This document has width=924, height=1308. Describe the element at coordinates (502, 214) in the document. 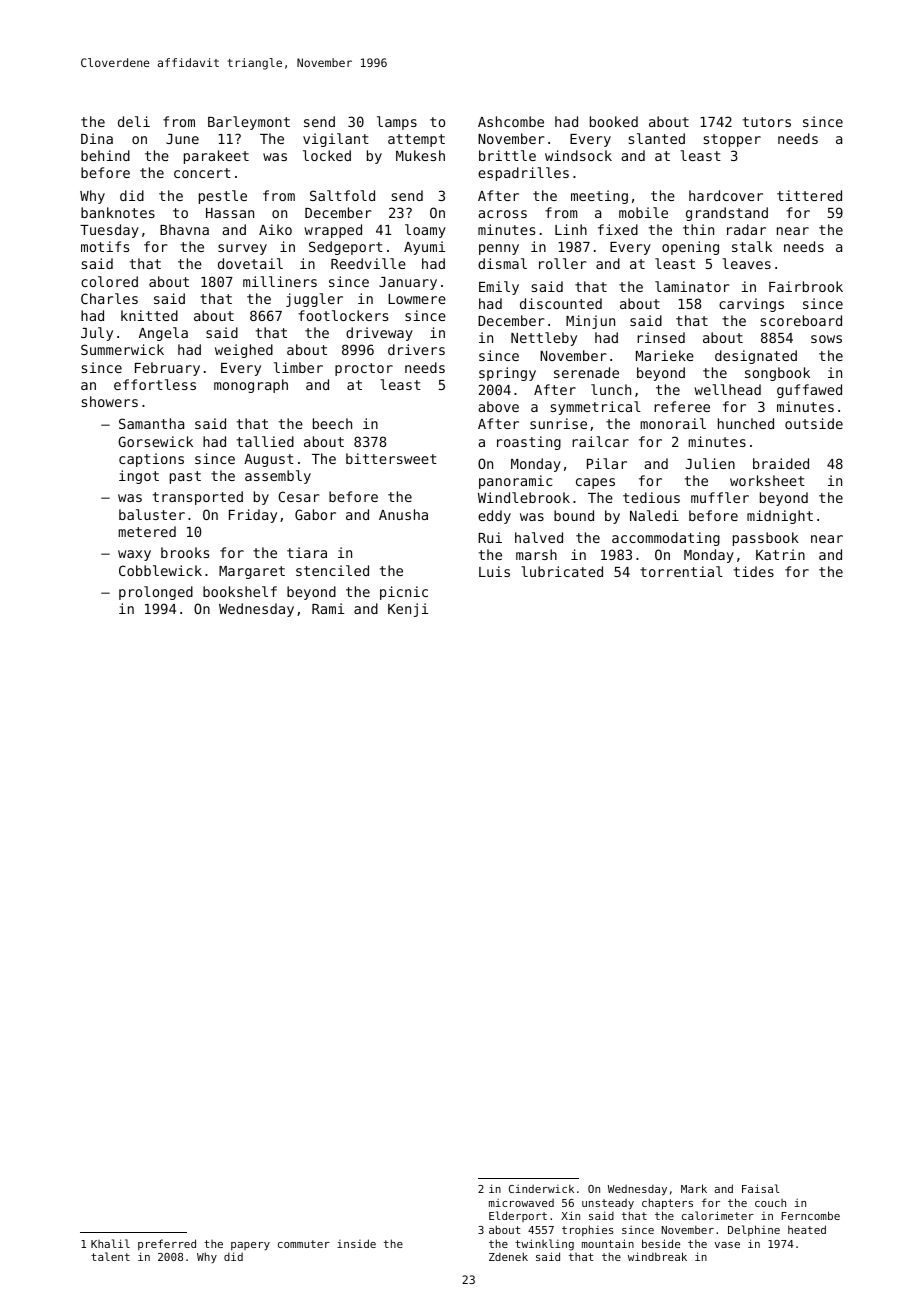

I see `across` at that location.
